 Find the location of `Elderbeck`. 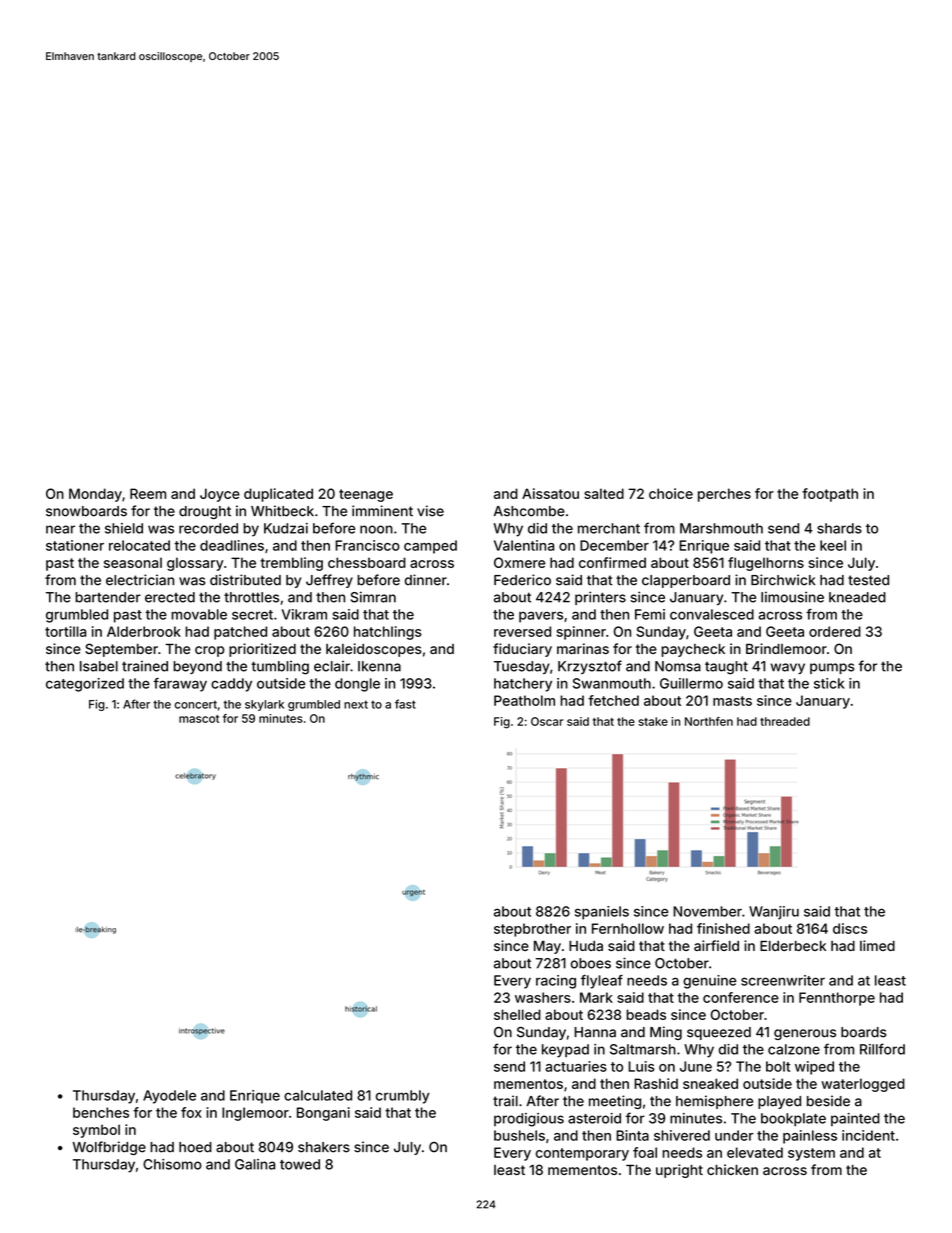

Elderbeck is located at coordinates (793, 946).
